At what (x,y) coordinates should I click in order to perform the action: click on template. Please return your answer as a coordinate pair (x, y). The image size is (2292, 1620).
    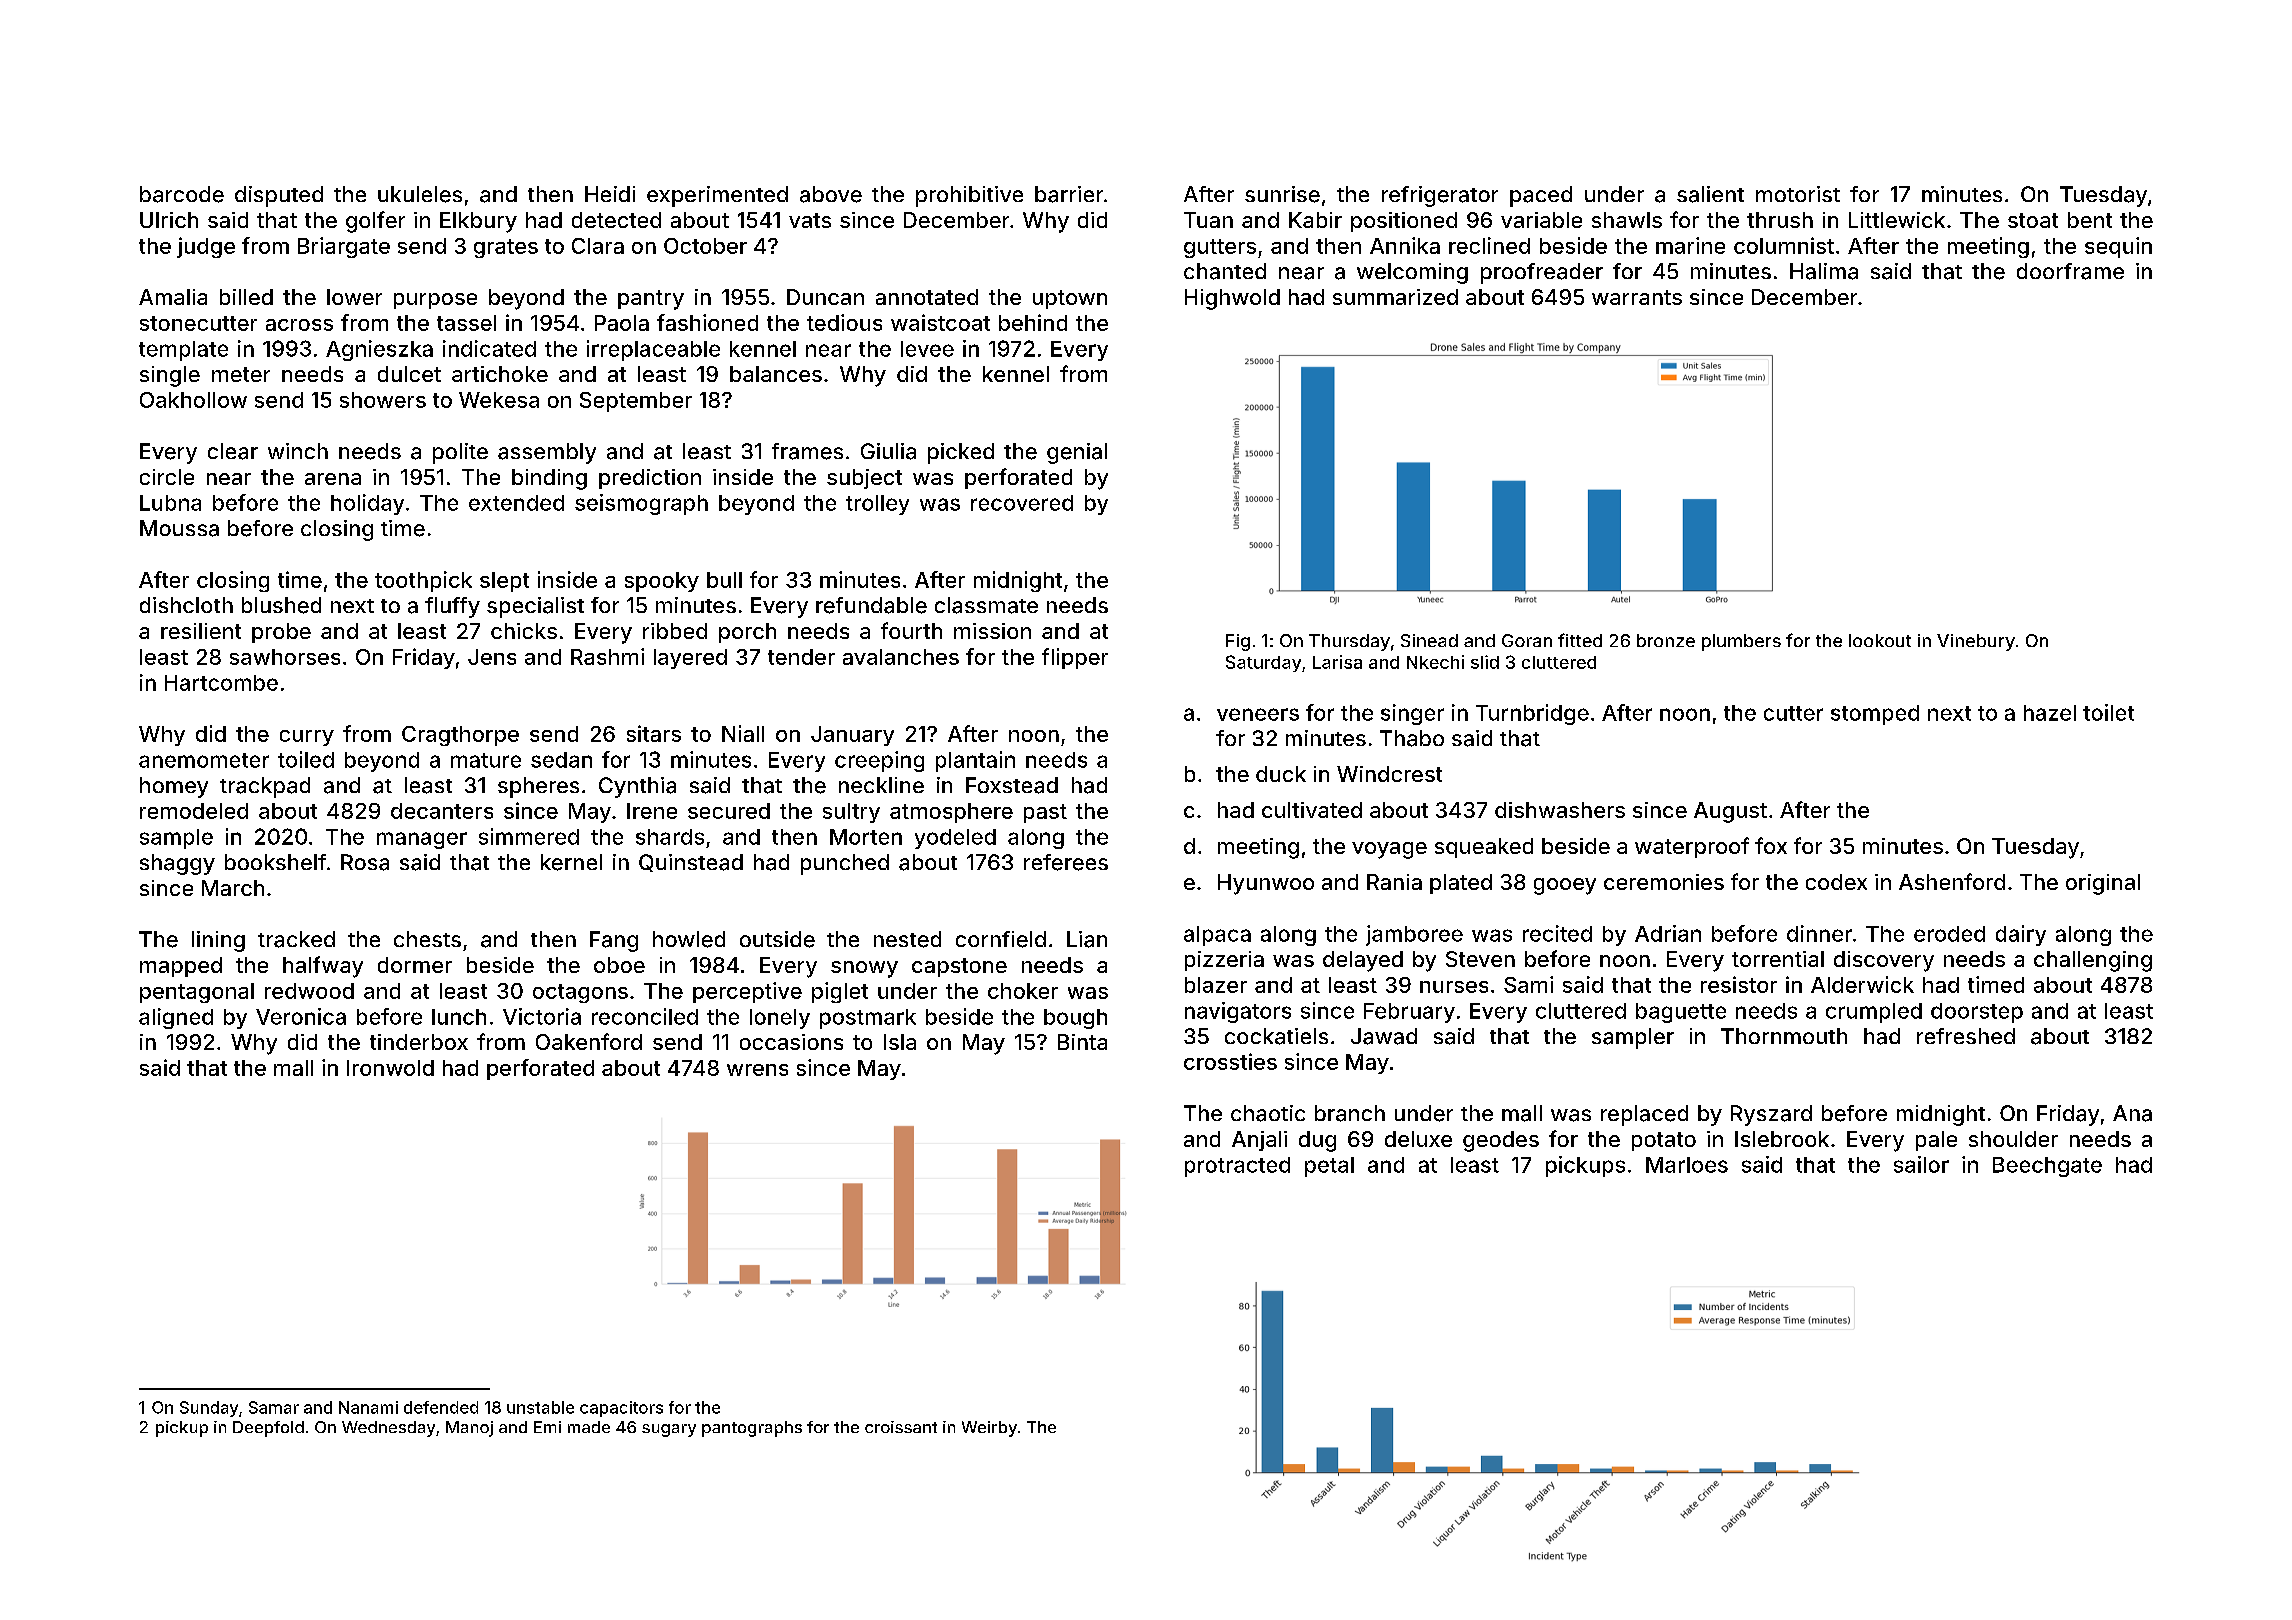
    Looking at the image, I should click on (183, 351).
